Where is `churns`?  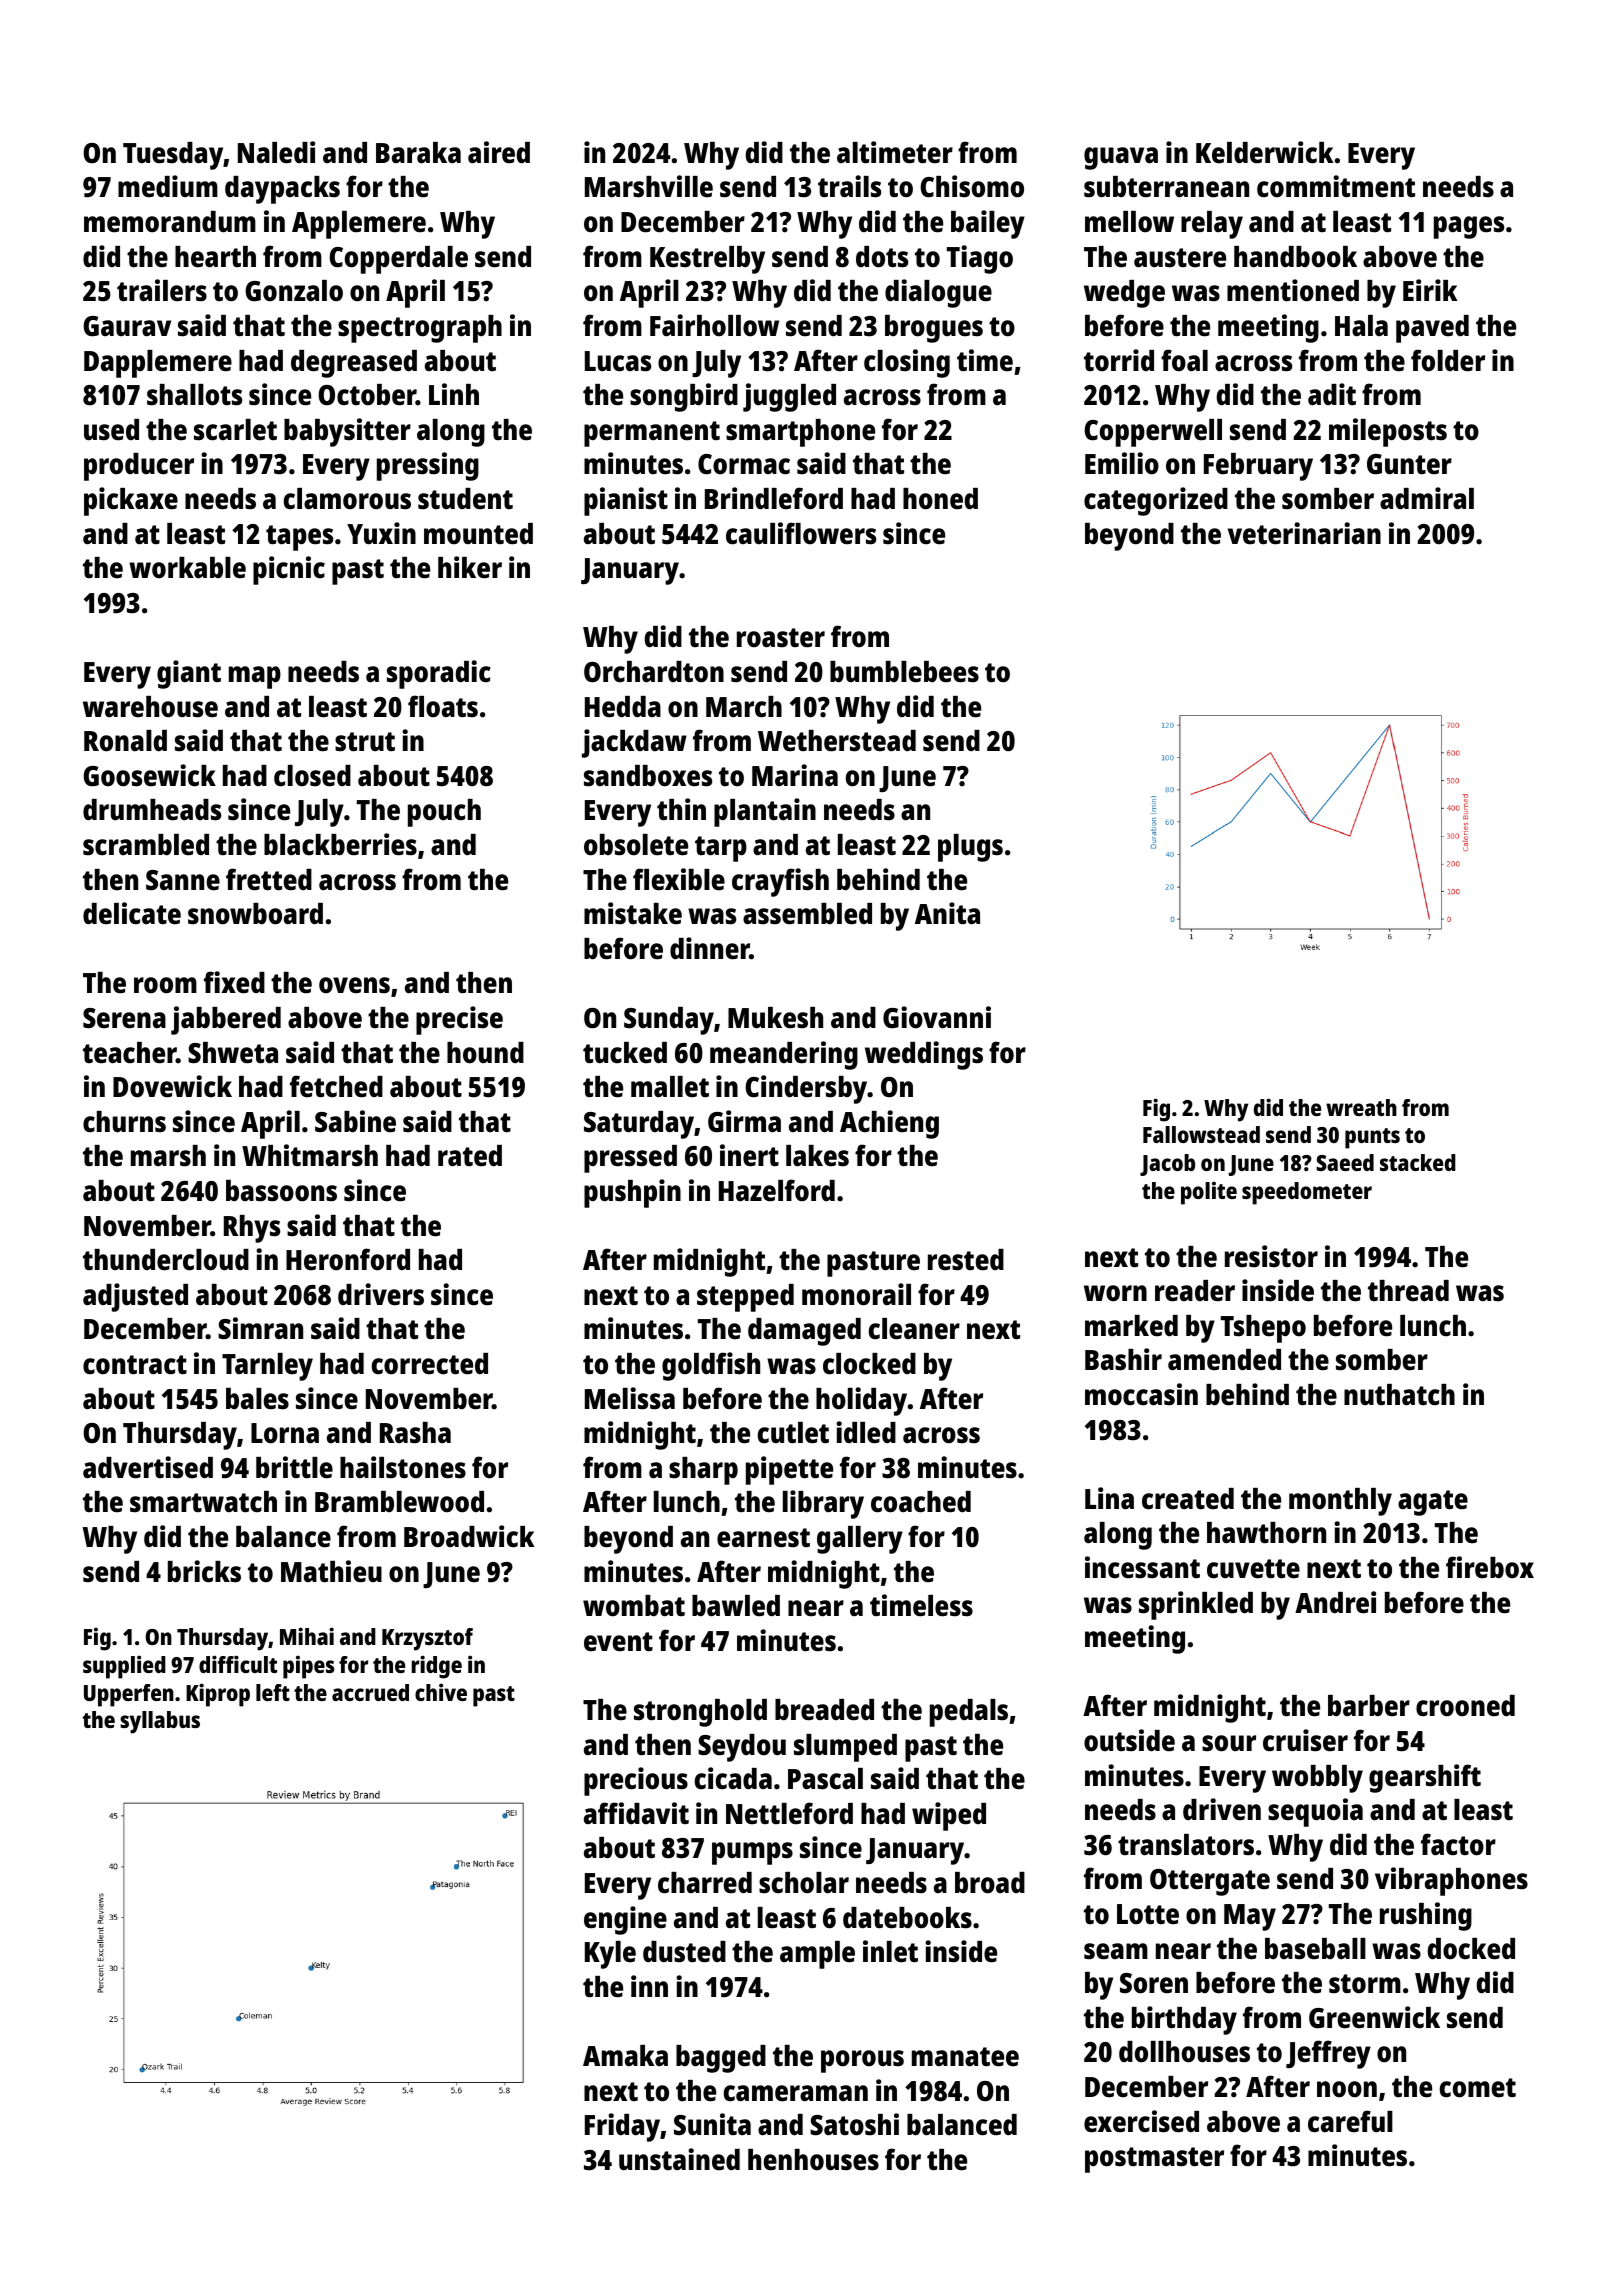
churns is located at coordinates (124, 1122).
